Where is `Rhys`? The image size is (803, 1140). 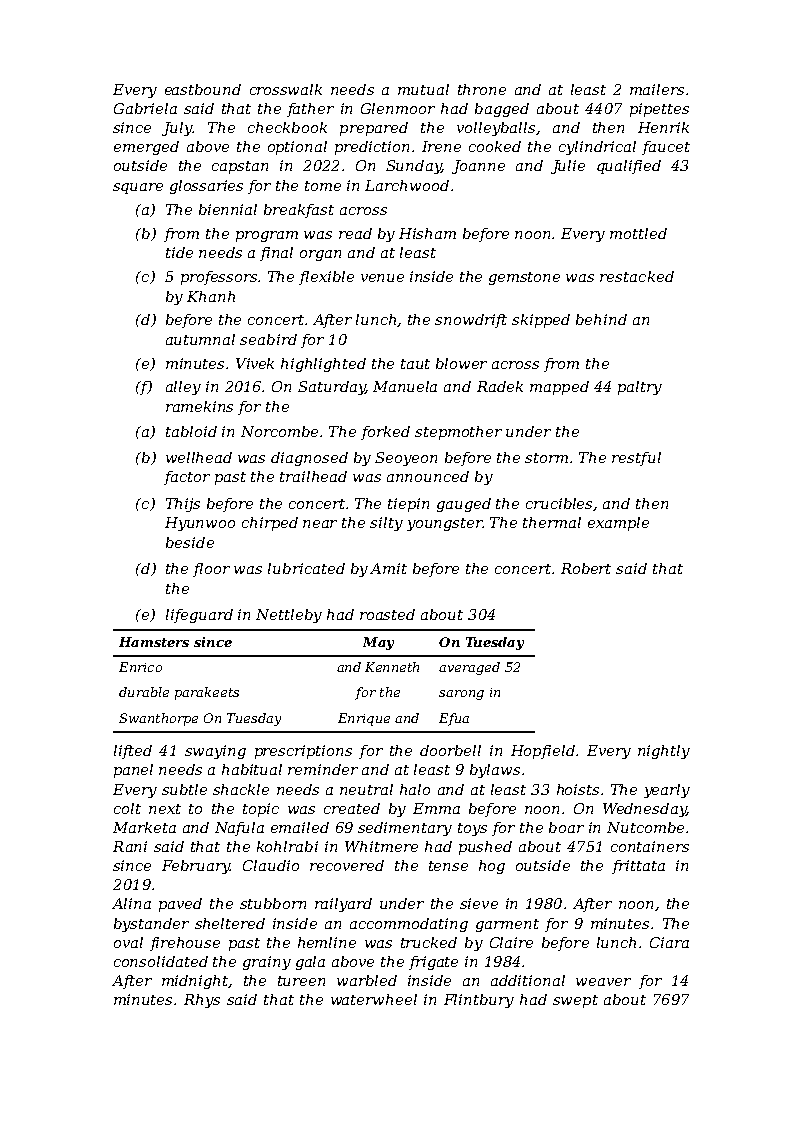 Rhys is located at coordinates (202, 1001).
